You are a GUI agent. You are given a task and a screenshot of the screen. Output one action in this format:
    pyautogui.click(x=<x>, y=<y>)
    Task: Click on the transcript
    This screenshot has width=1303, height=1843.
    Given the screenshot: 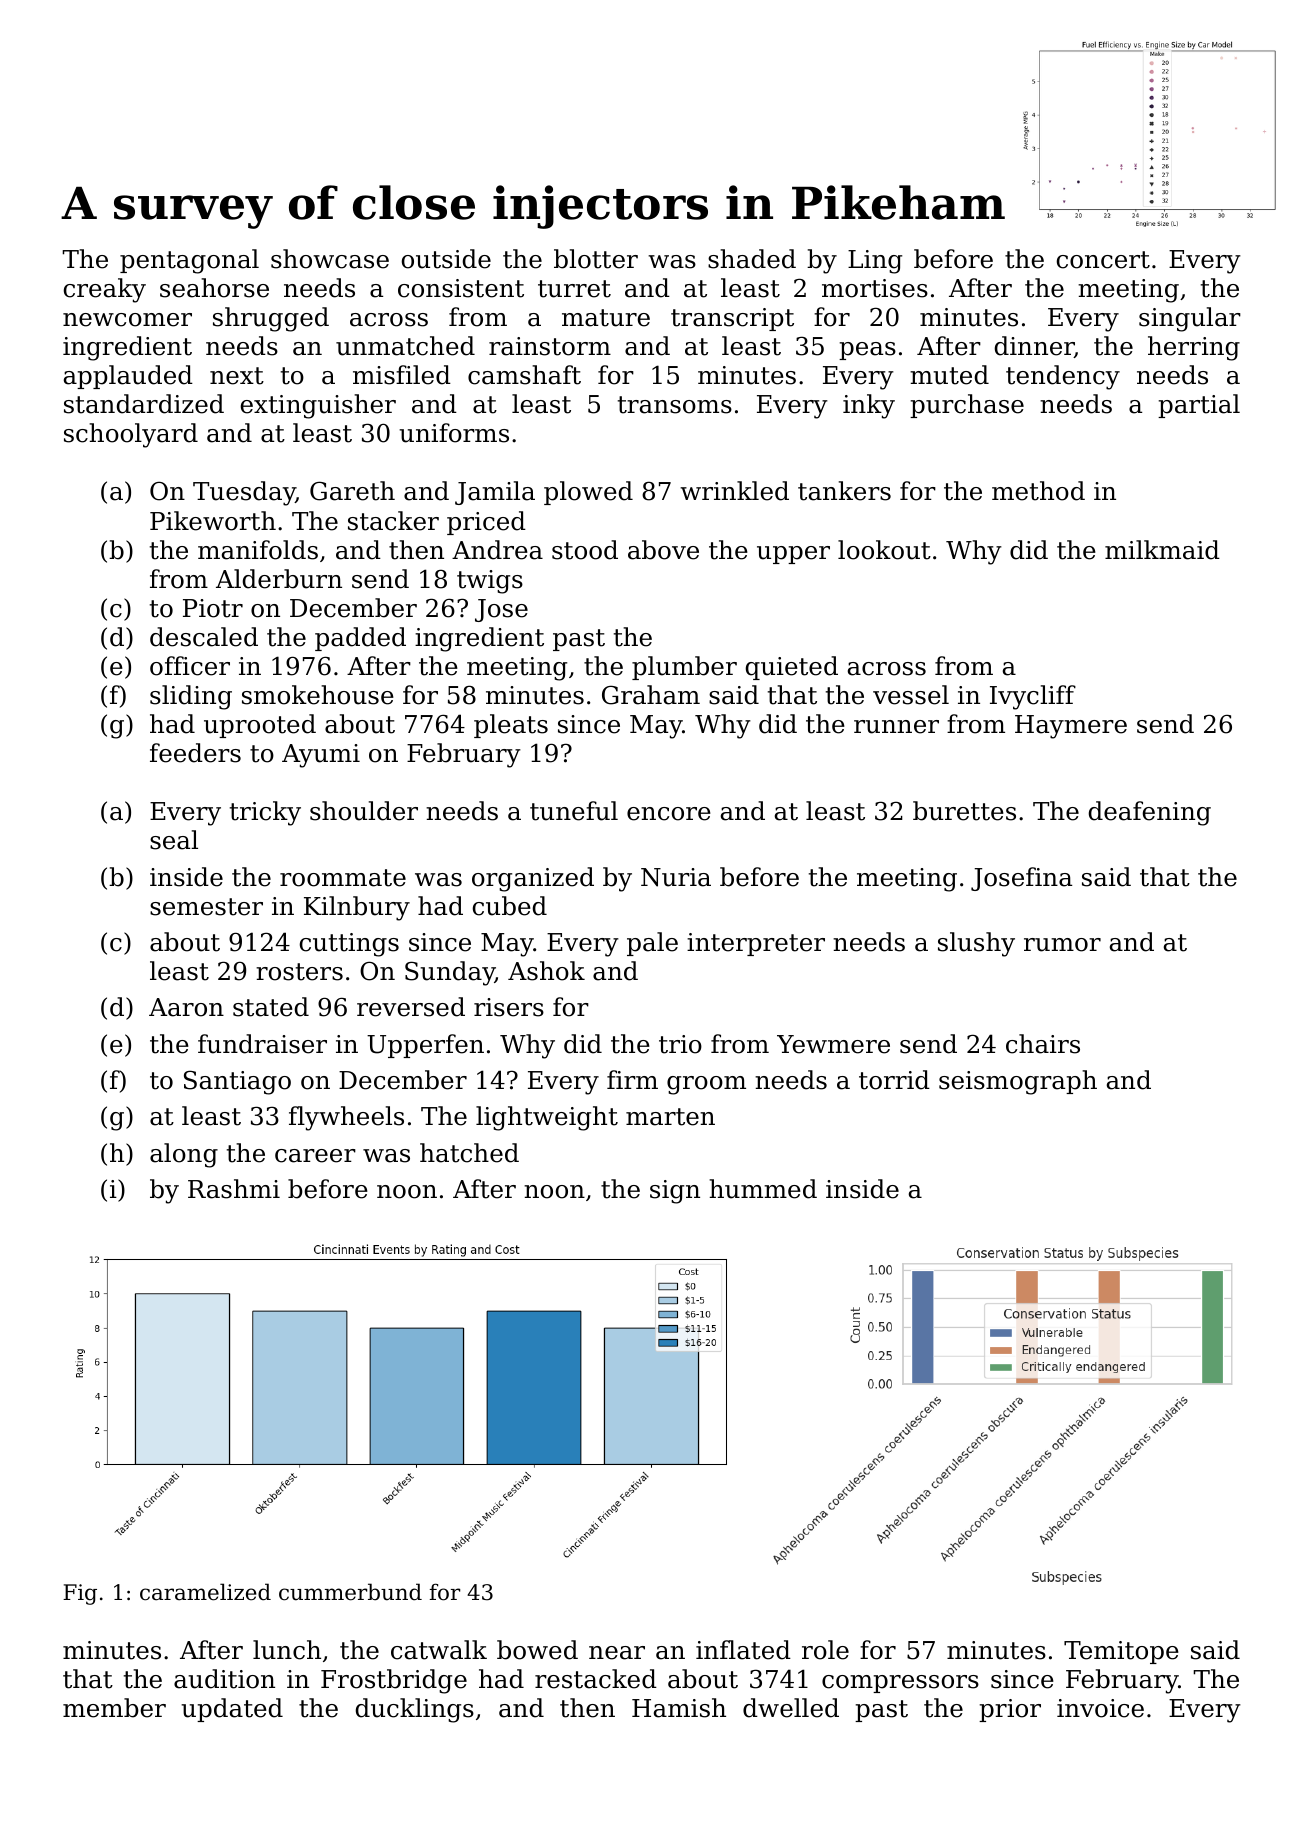 What is the action you would take?
    pyautogui.click(x=732, y=319)
